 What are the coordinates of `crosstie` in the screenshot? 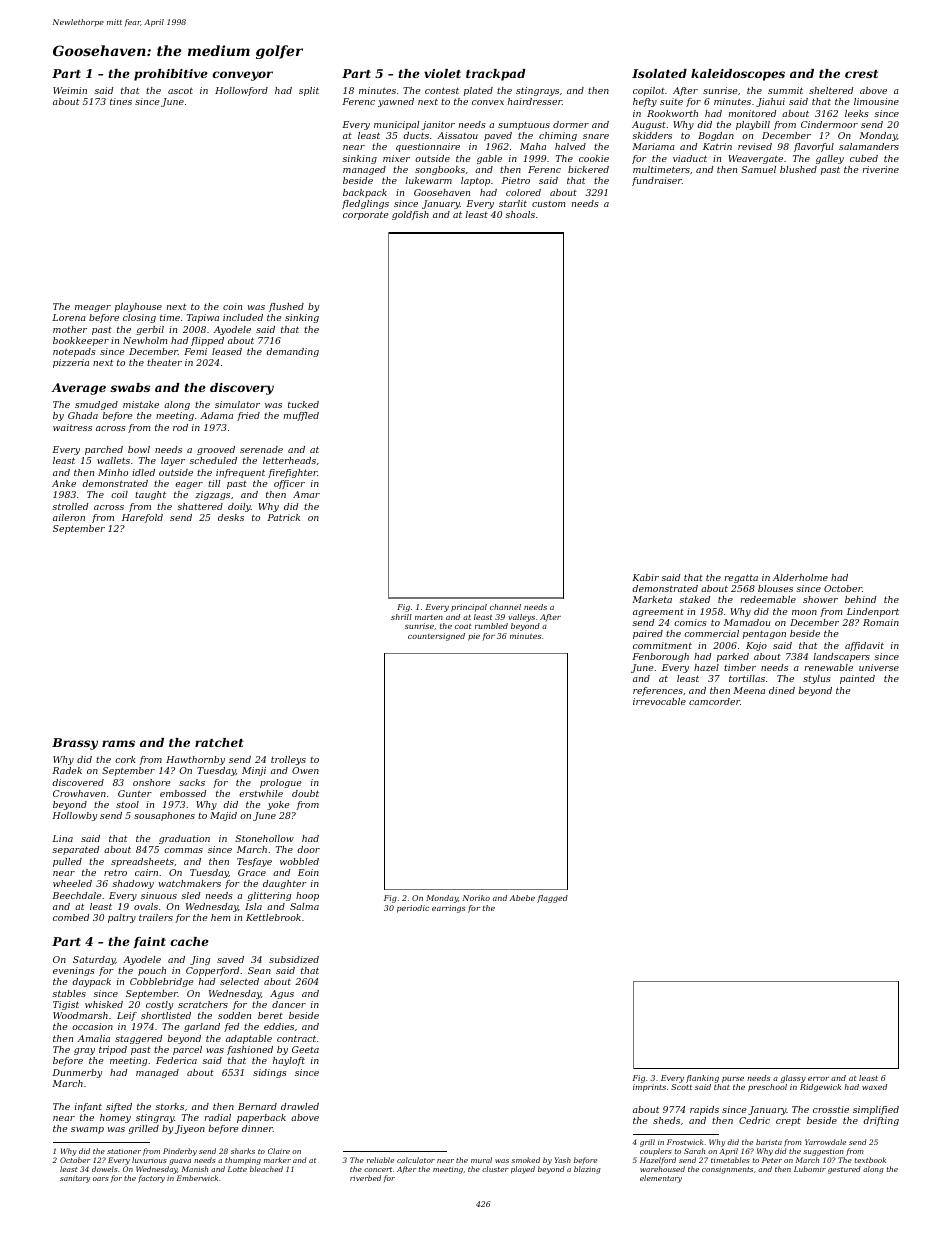 It's located at (831, 1109).
